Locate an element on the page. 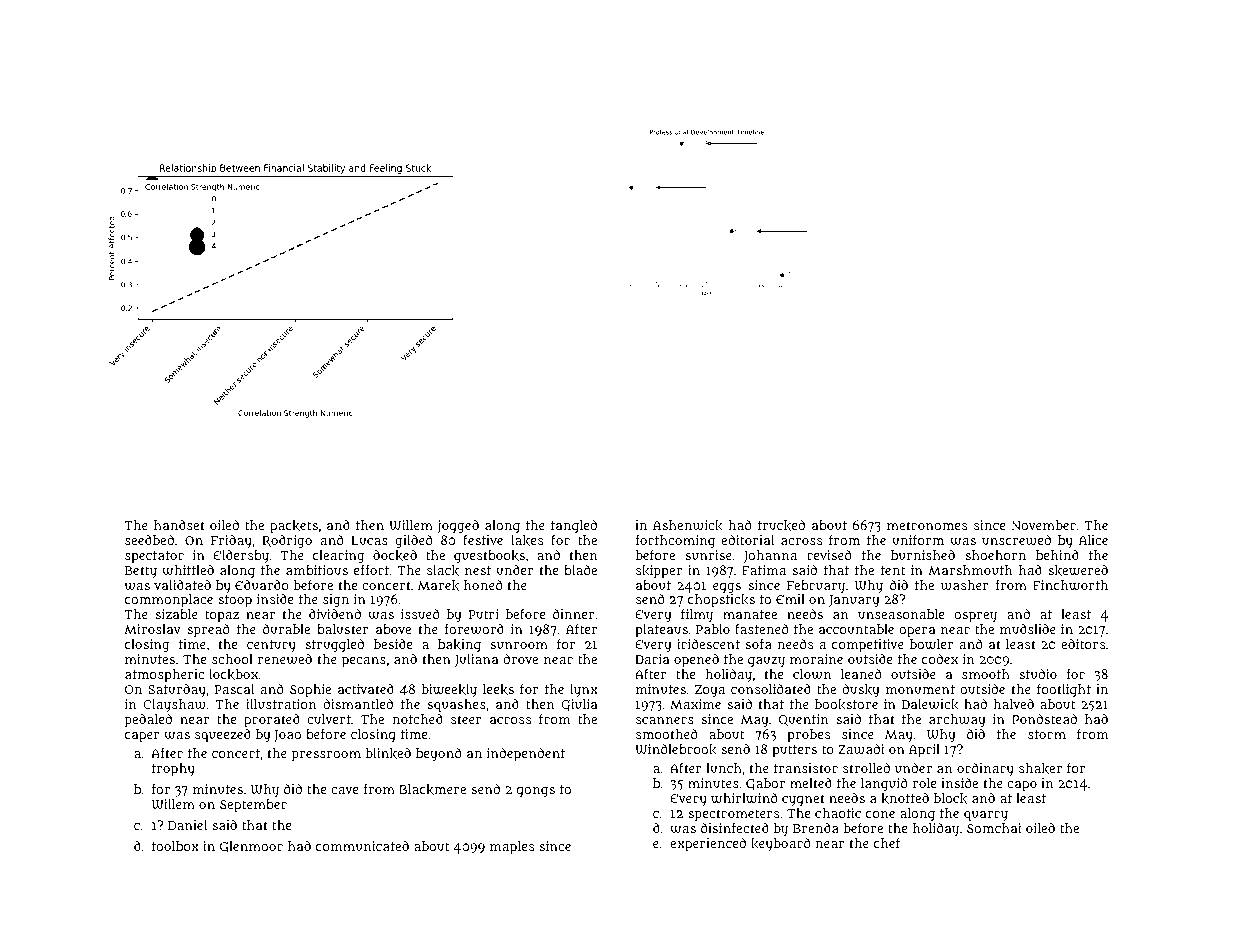 This document has height=952, width=1233. Glenmoor is located at coordinates (251, 847).
